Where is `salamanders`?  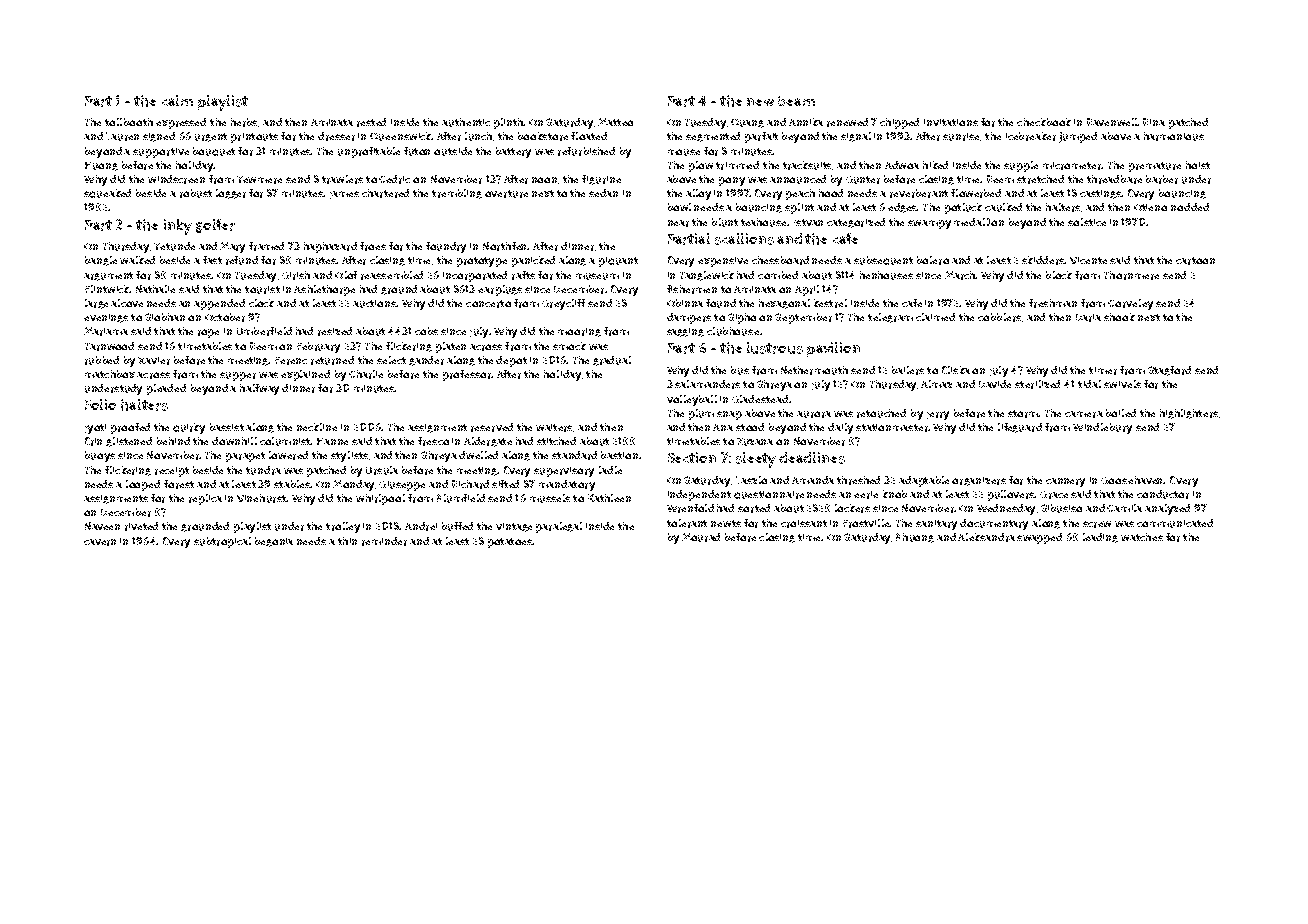 salamanders is located at coordinates (707, 384).
